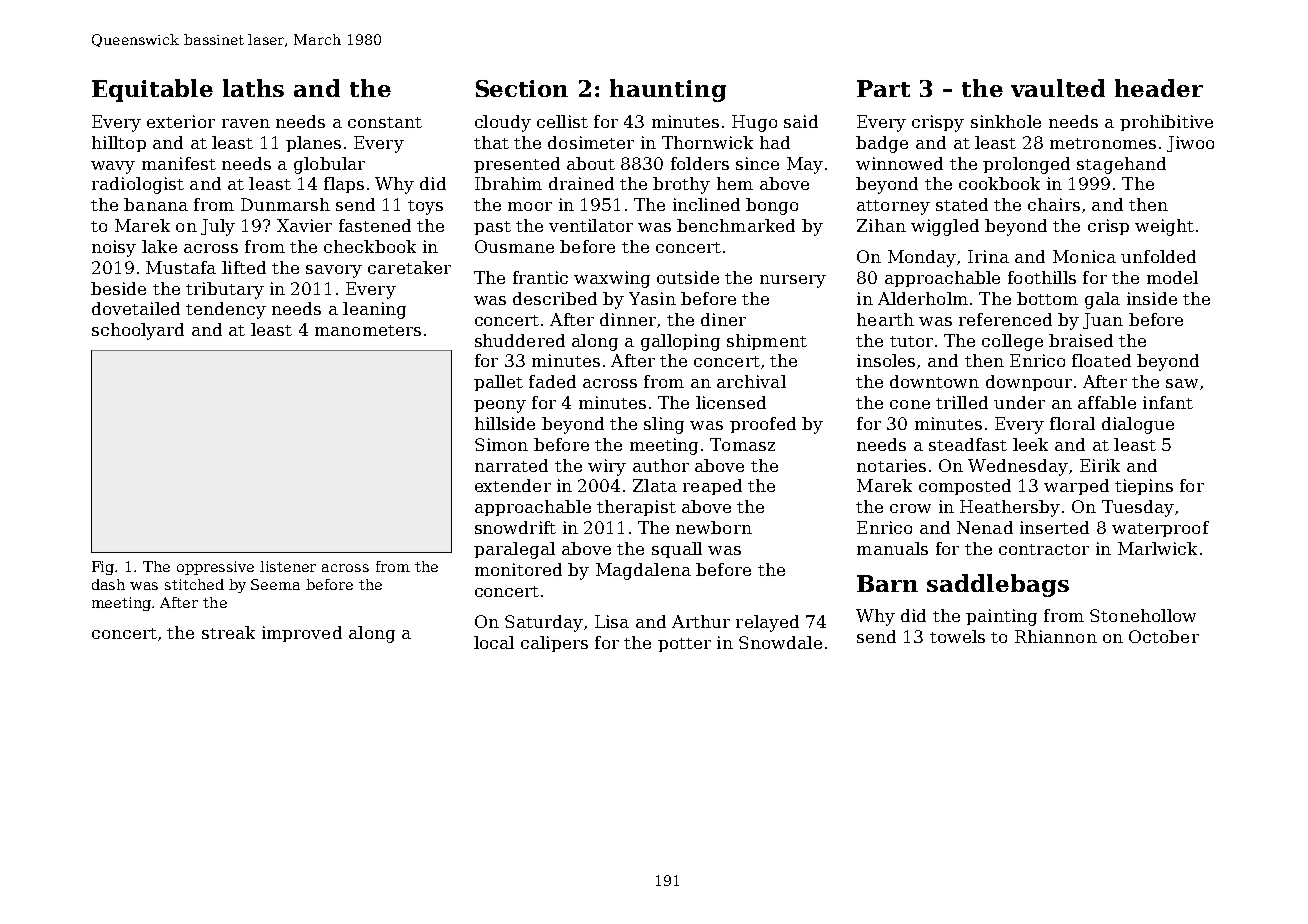 This screenshot has width=1308, height=924. I want to click on extender, so click(513, 485).
